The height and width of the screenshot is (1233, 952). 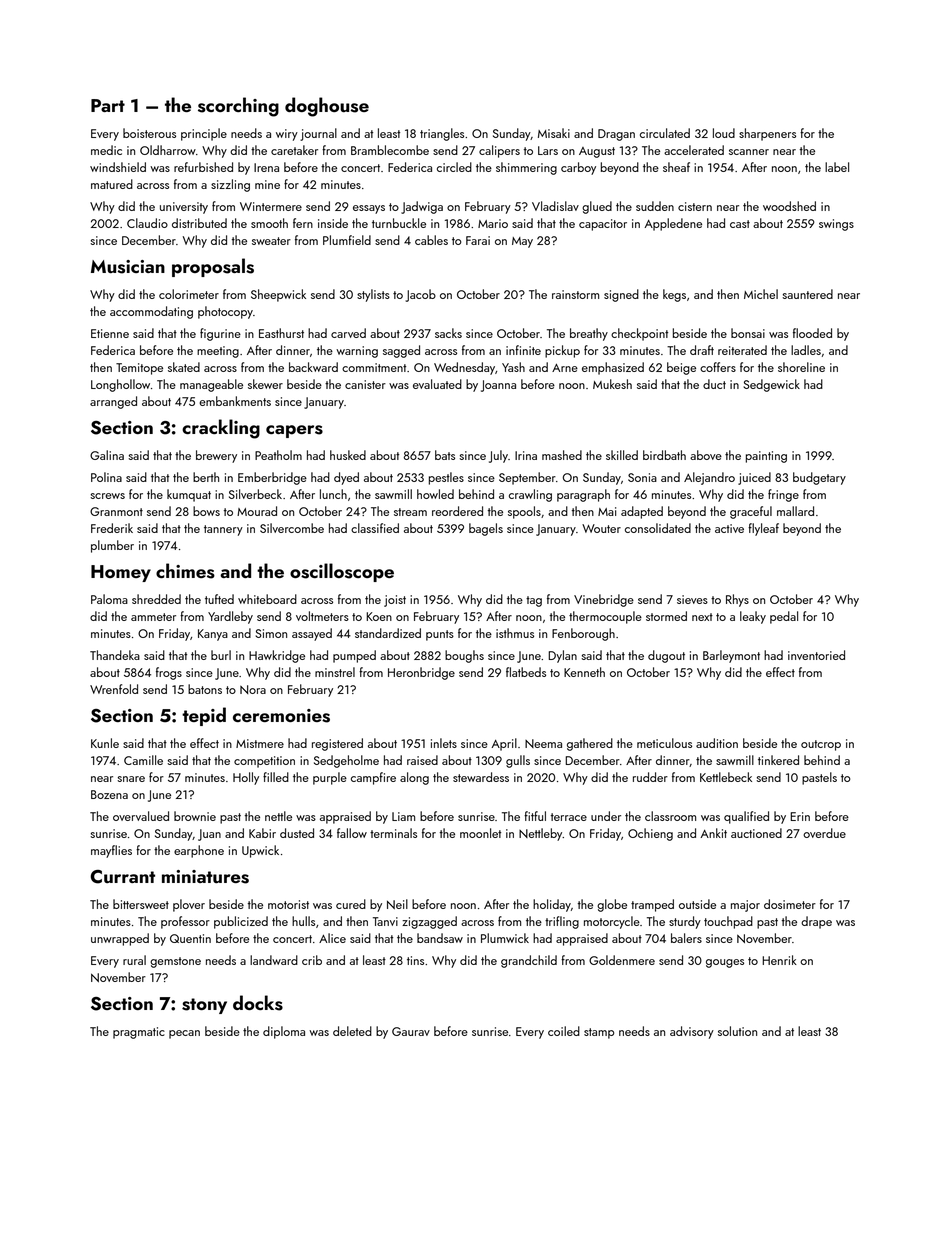 I want to click on ceremonies, so click(x=281, y=716).
